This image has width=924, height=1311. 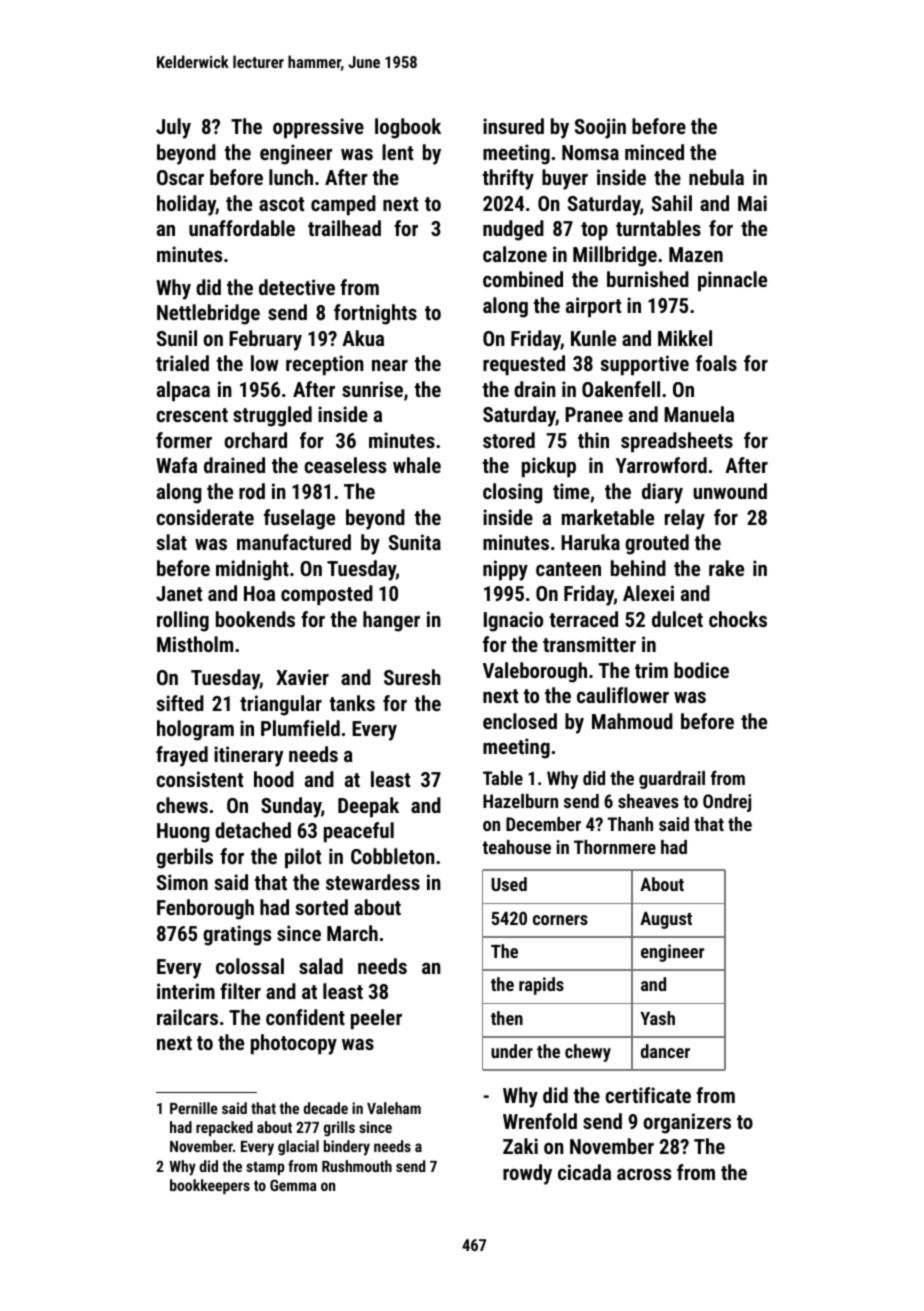 What do you see at coordinates (665, 1051) in the image?
I see `dancer` at bounding box center [665, 1051].
